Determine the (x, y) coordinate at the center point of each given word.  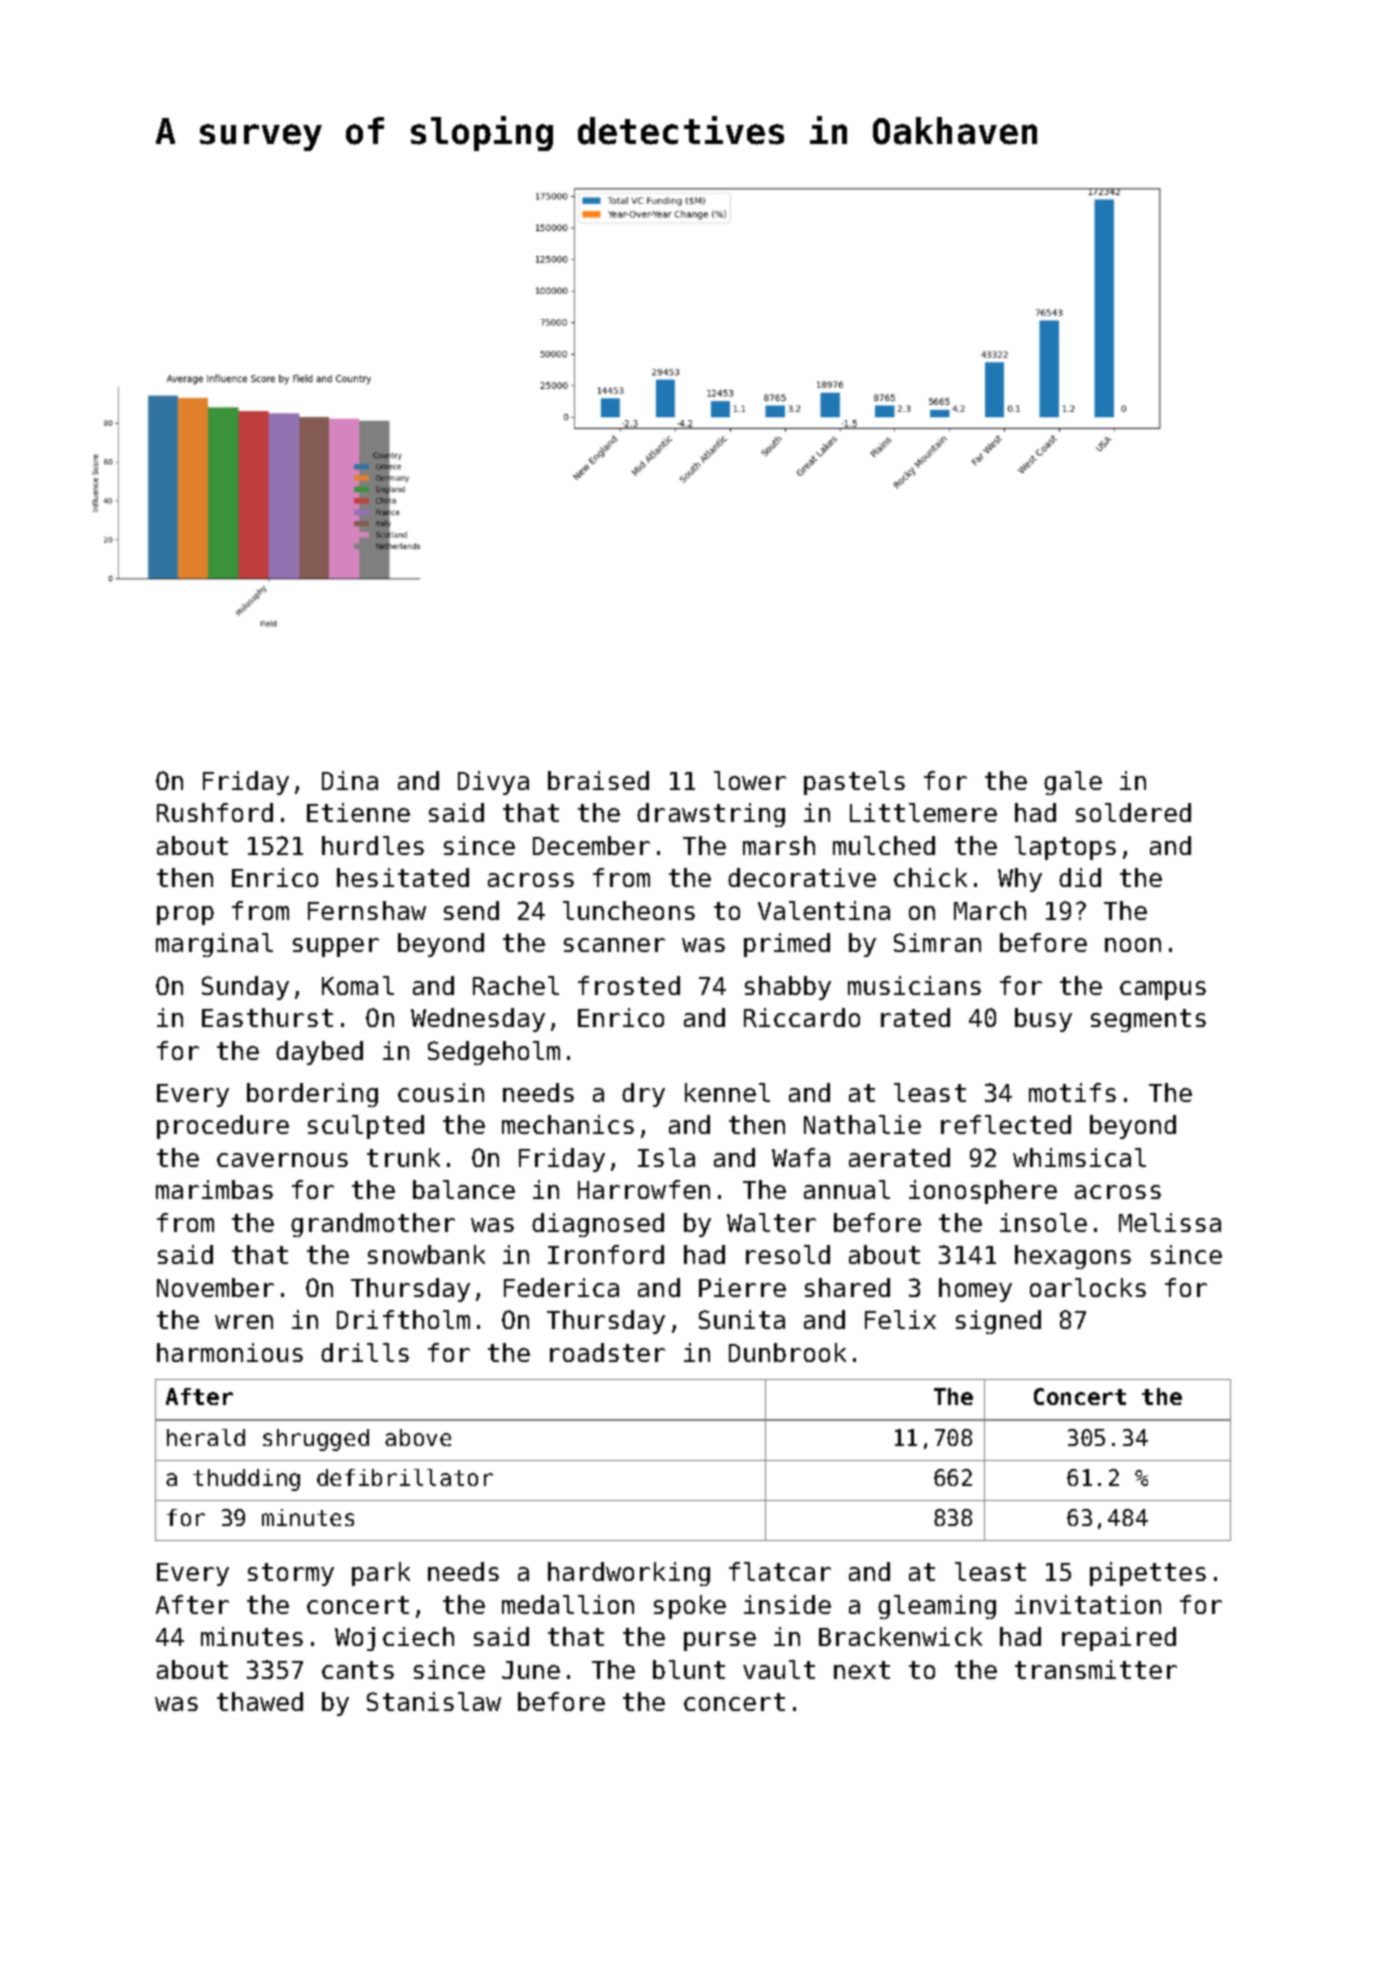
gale (1073, 783)
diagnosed (598, 1225)
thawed (260, 1701)
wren (244, 1322)
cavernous (282, 1160)
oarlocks (1088, 1287)
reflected (1006, 1124)
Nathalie (862, 1124)
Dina (350, 780)
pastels (854, 783)
